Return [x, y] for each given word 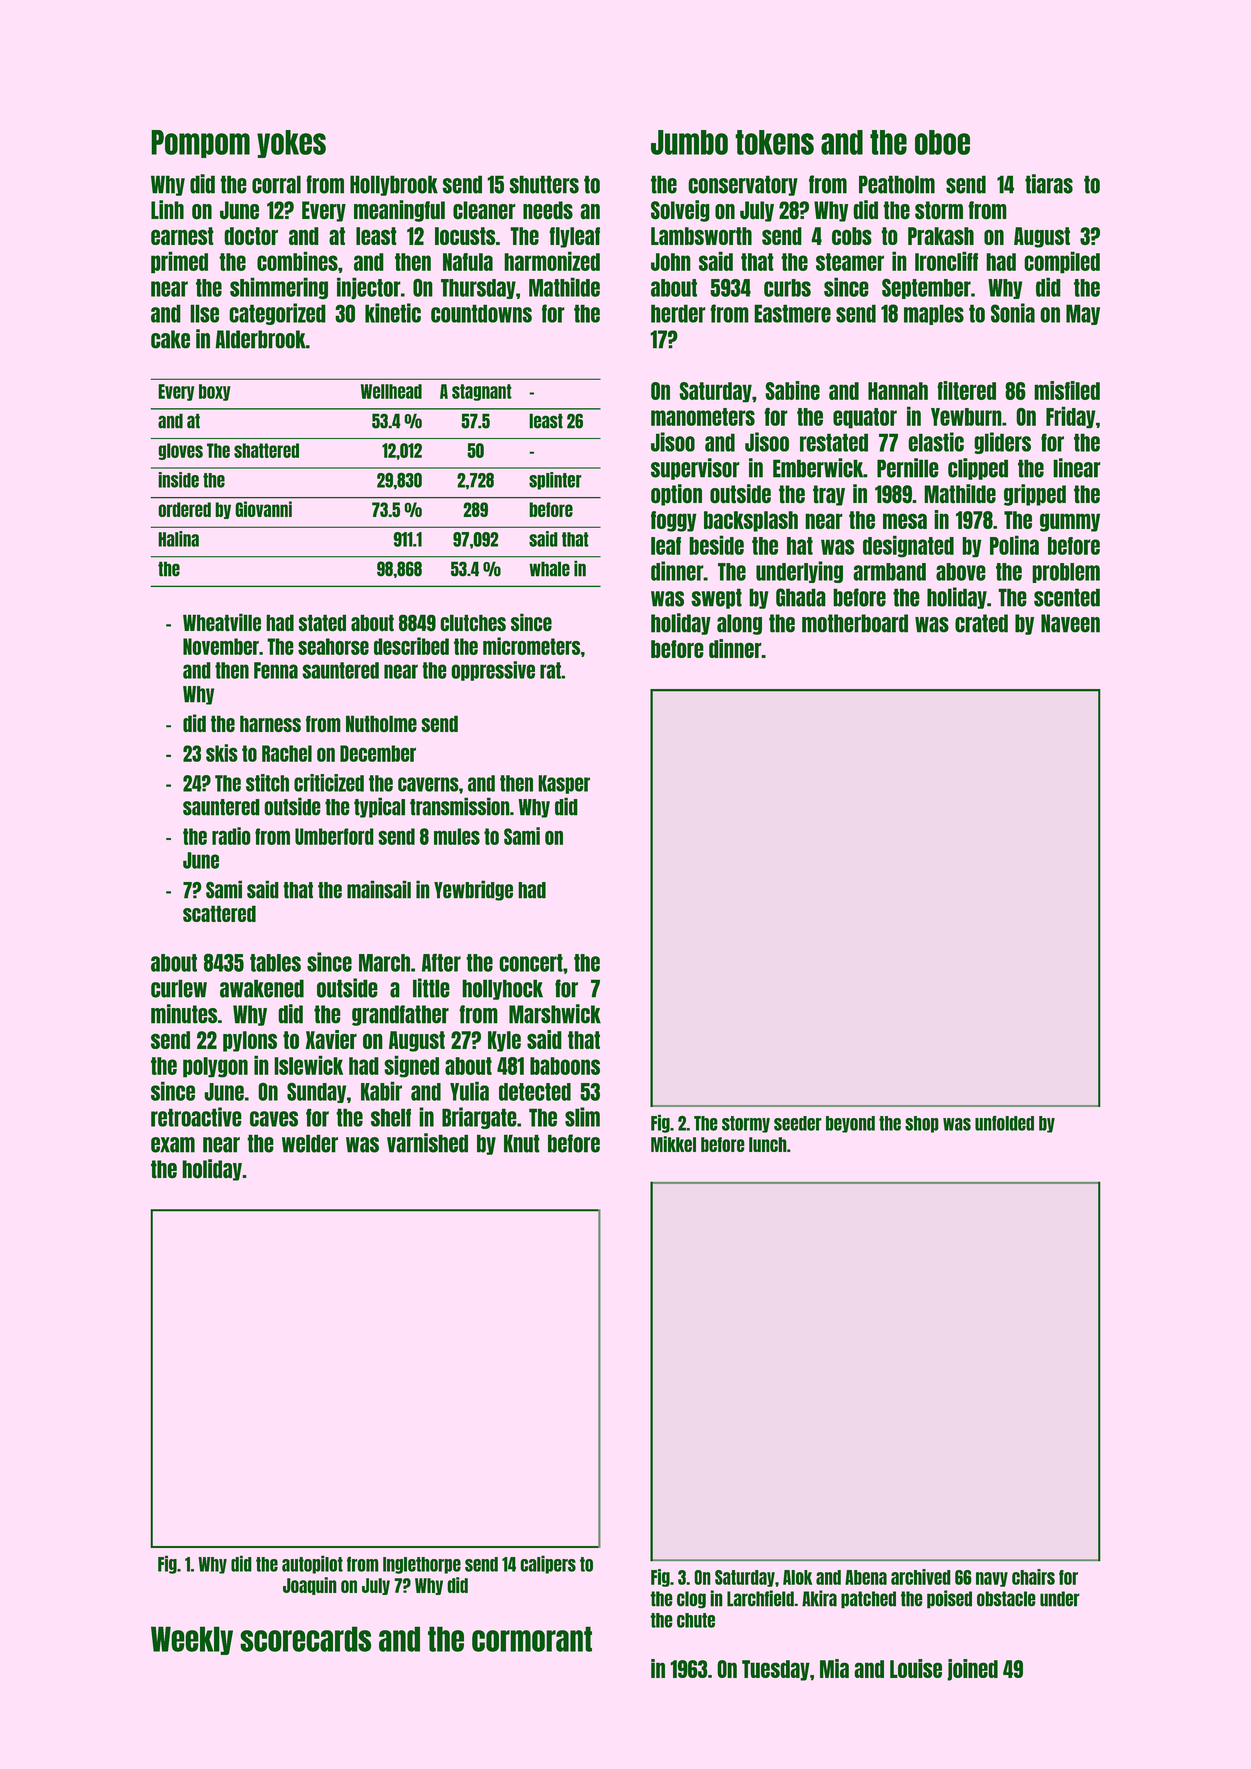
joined [972, 1670]
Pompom [200, 144]
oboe [942, 142]
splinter [555, 481]
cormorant [532, 1639]
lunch [768, 1144]
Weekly [192, 1640]
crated [981, 623]
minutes [184, 1014]
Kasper [564, 784]
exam [173, 1145]
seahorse [333, 646]
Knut [522, 1143]
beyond [850, 1124]
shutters [544, 184]
